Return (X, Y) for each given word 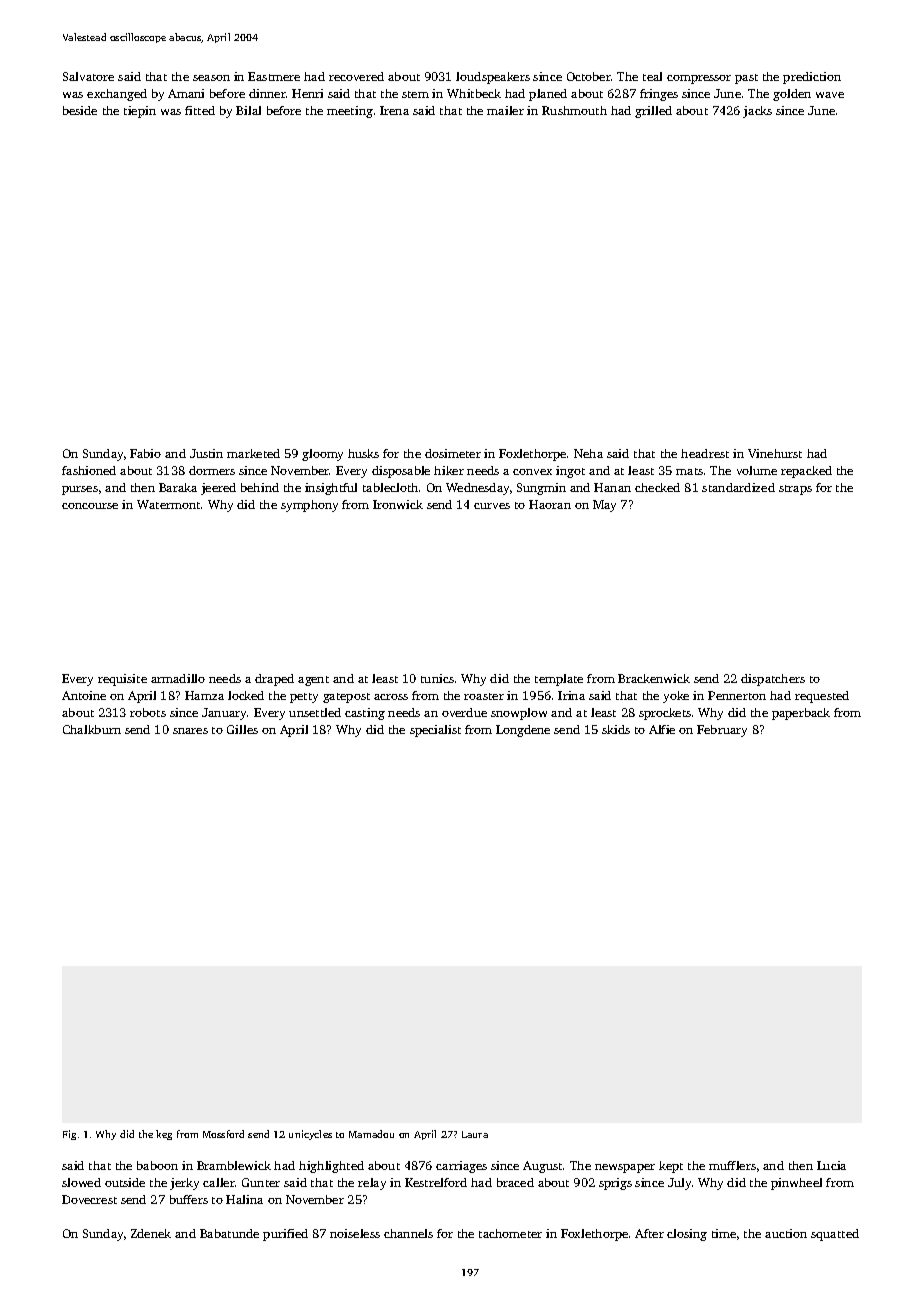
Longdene (523, 731)
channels (408, 1233)
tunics (437, 678)
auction (786, 1233)
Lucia (831, 1165)
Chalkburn (92, 729)
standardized (738, 487)
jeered (218, 489)
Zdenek (151, 1233)
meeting (350, 112)
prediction (812, 78)
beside (80, 110)
